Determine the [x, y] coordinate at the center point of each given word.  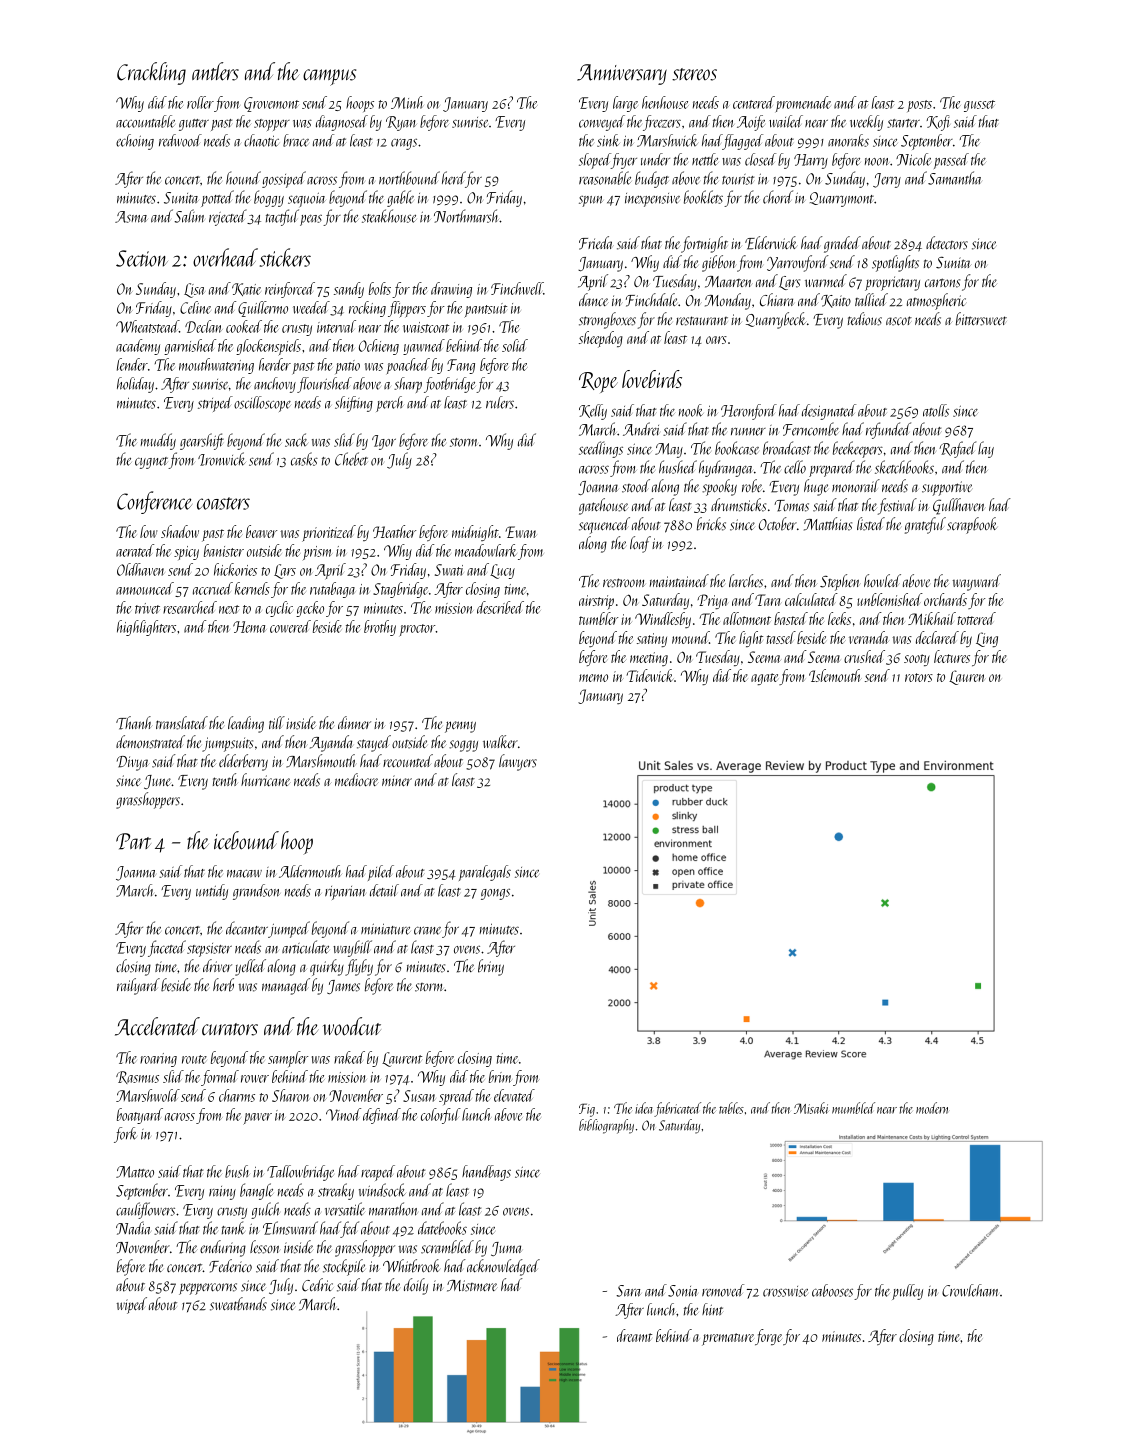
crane [427, 931]
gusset [979, 106]
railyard [138, 986]
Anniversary [622, 74]
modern [932, 1108]
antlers [215, 71]
